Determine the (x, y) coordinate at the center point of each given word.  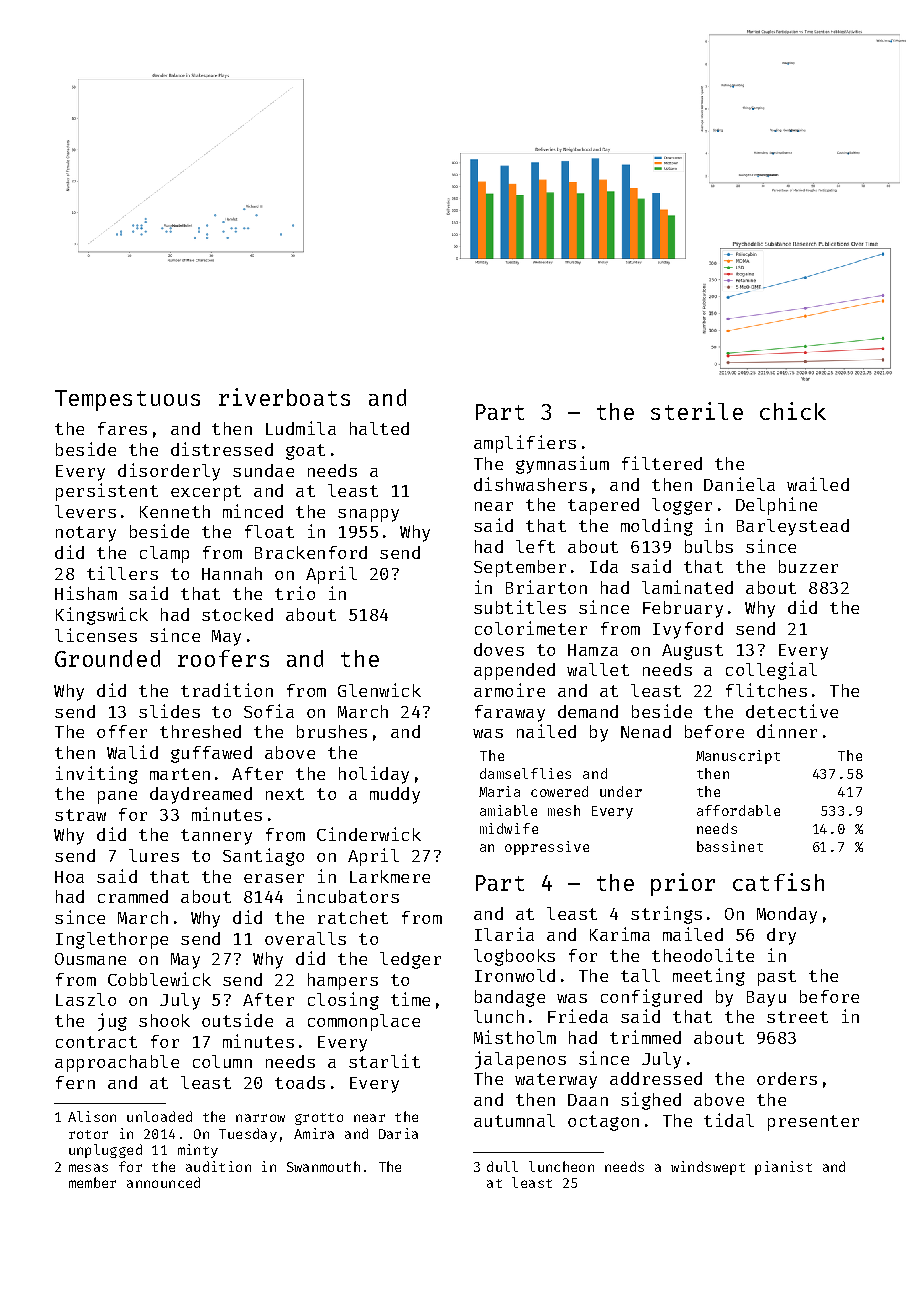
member (92, 1182)
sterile (697, 411)
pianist (783, 1168)
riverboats (284, 397)
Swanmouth (323, 1166)
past (777, 978)
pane (117, 797)
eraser (274, 878)
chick (793, 411)
